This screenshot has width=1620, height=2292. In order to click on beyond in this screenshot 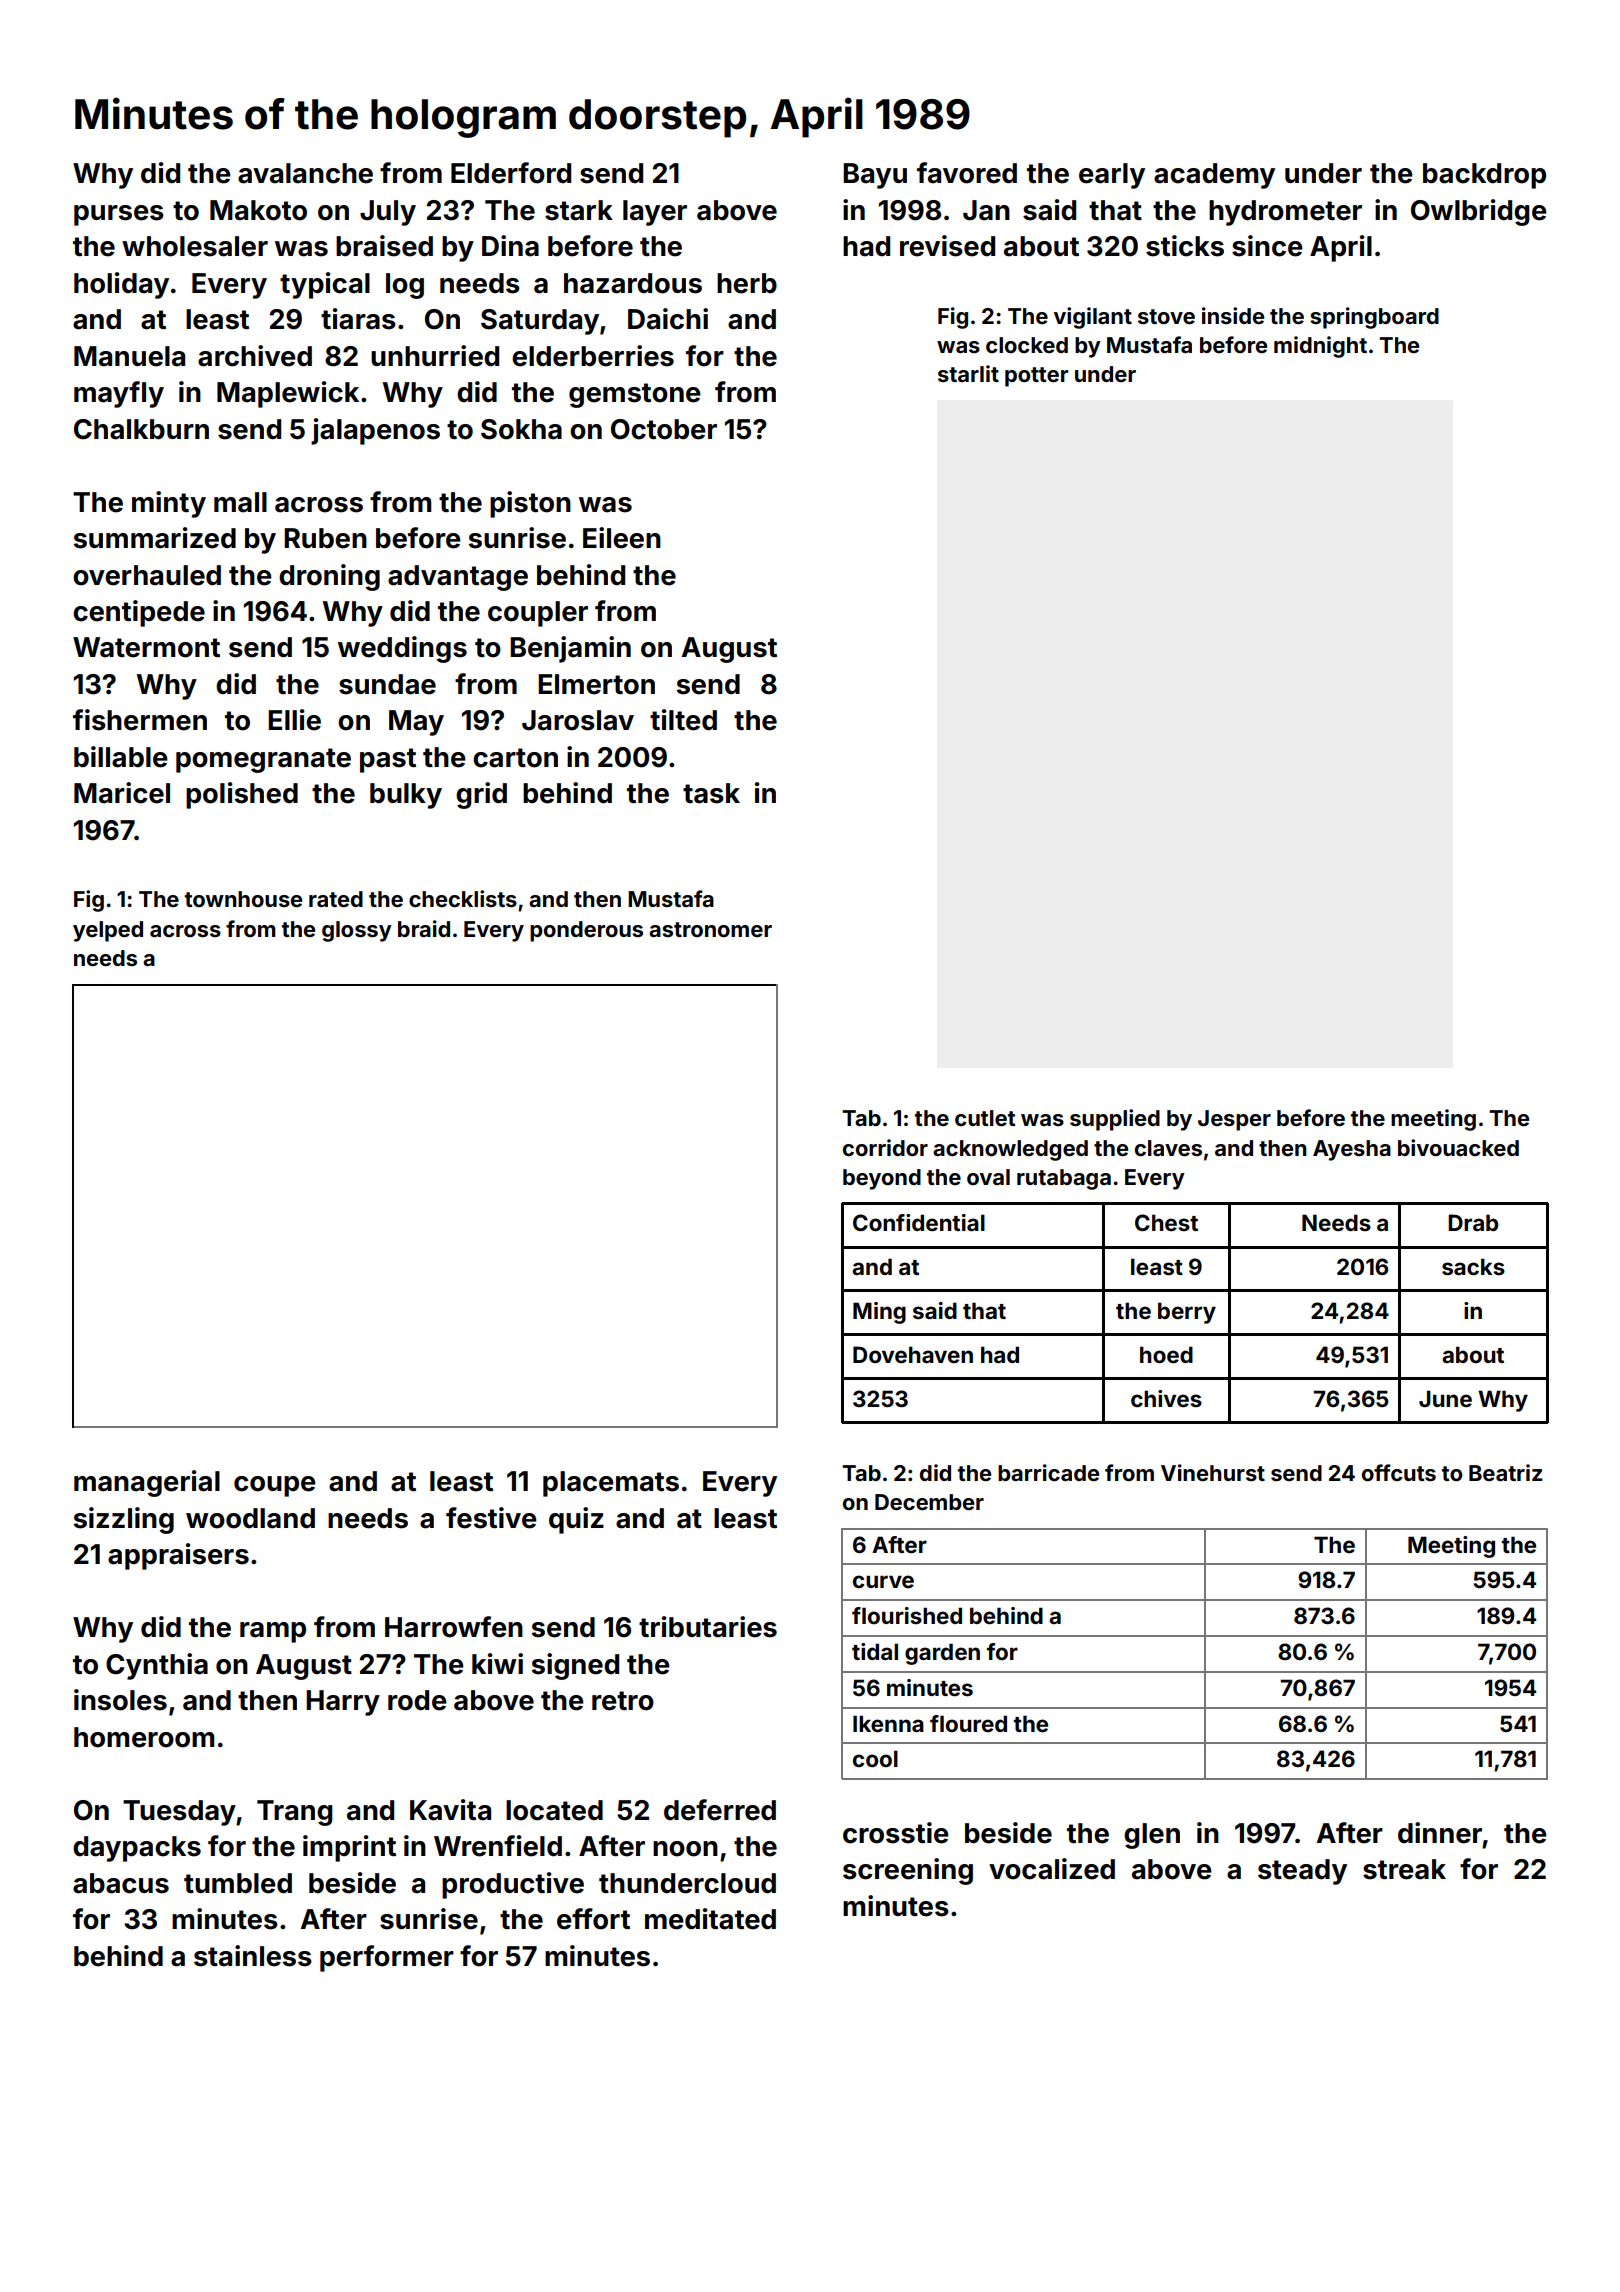, I will do `click(882, 1179)`.
